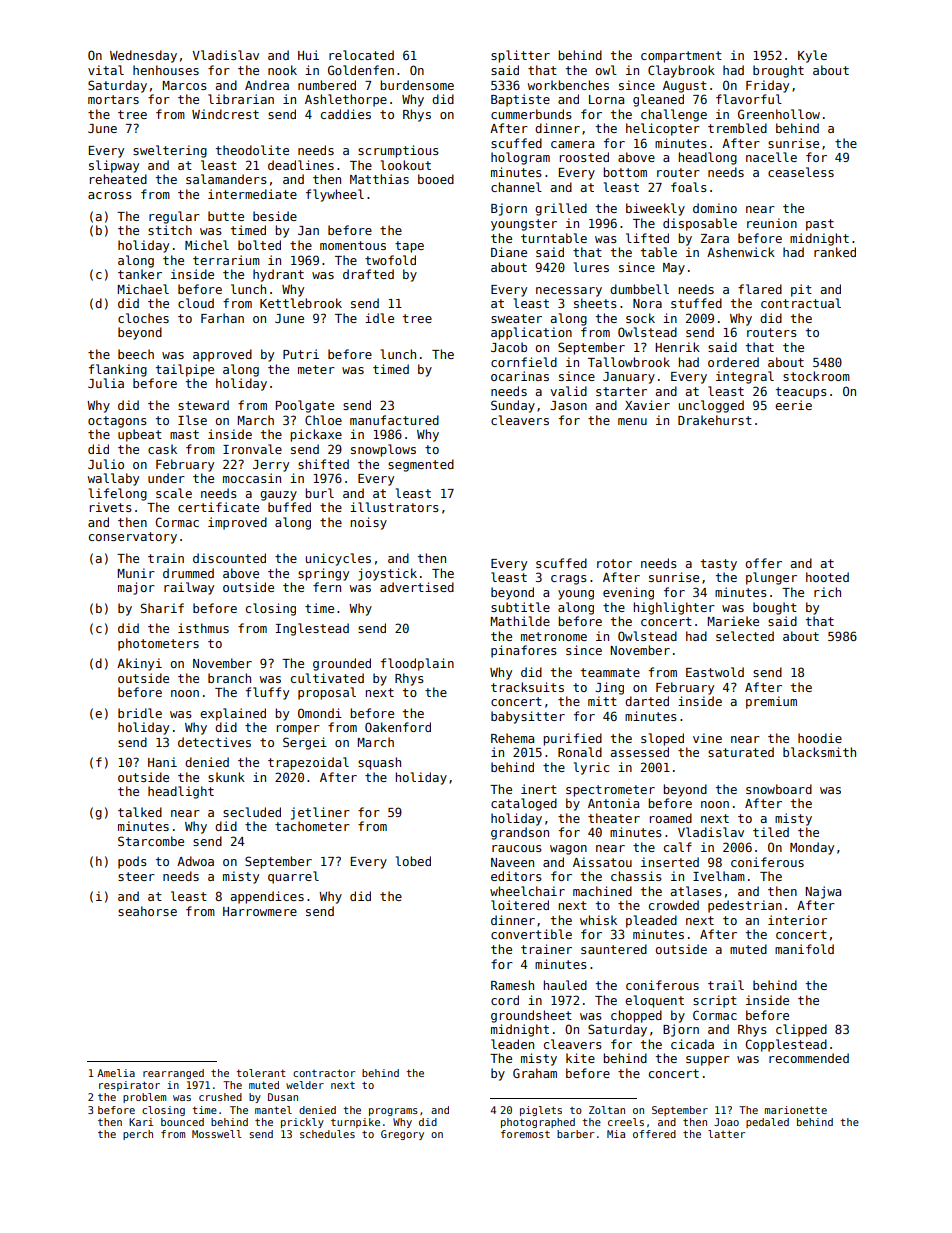 Image resolution: width=952 pixels, height=1233 pixels. Describe the element at coordinates (241, 99) in the screenshot. I see `librarian` at that location.
